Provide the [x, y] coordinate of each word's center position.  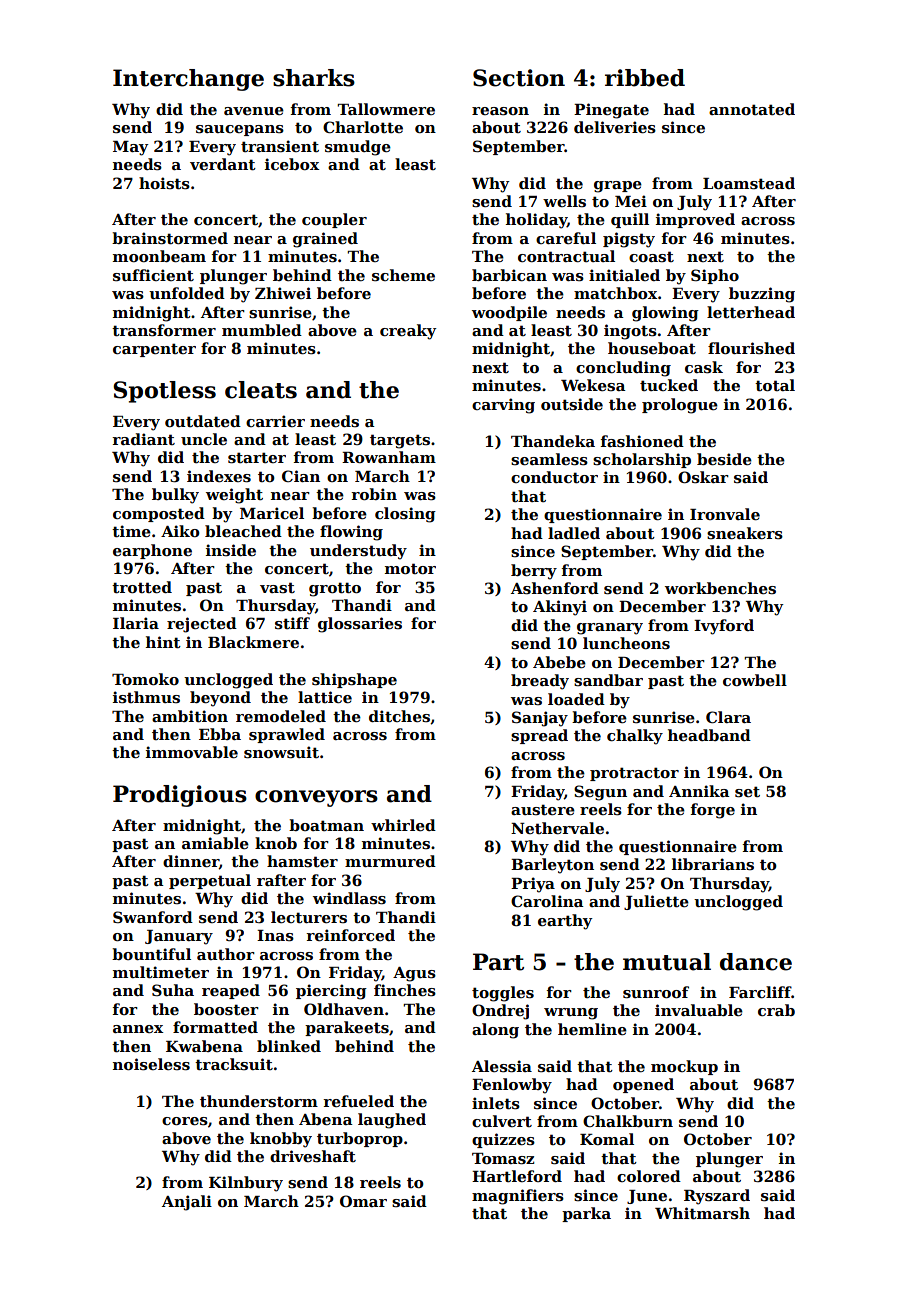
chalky [635, 737]
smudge [358, 148]
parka [586, 1214]
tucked [669, 385]
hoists [164, 183]
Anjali [187, 1203]
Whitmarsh [702, 1213]
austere [543, 809]
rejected [202, 625]
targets [400, 441]
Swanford [153, 917]
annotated [752, 109]
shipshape [354, 680]
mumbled [262, 330]
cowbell [755, 680]
